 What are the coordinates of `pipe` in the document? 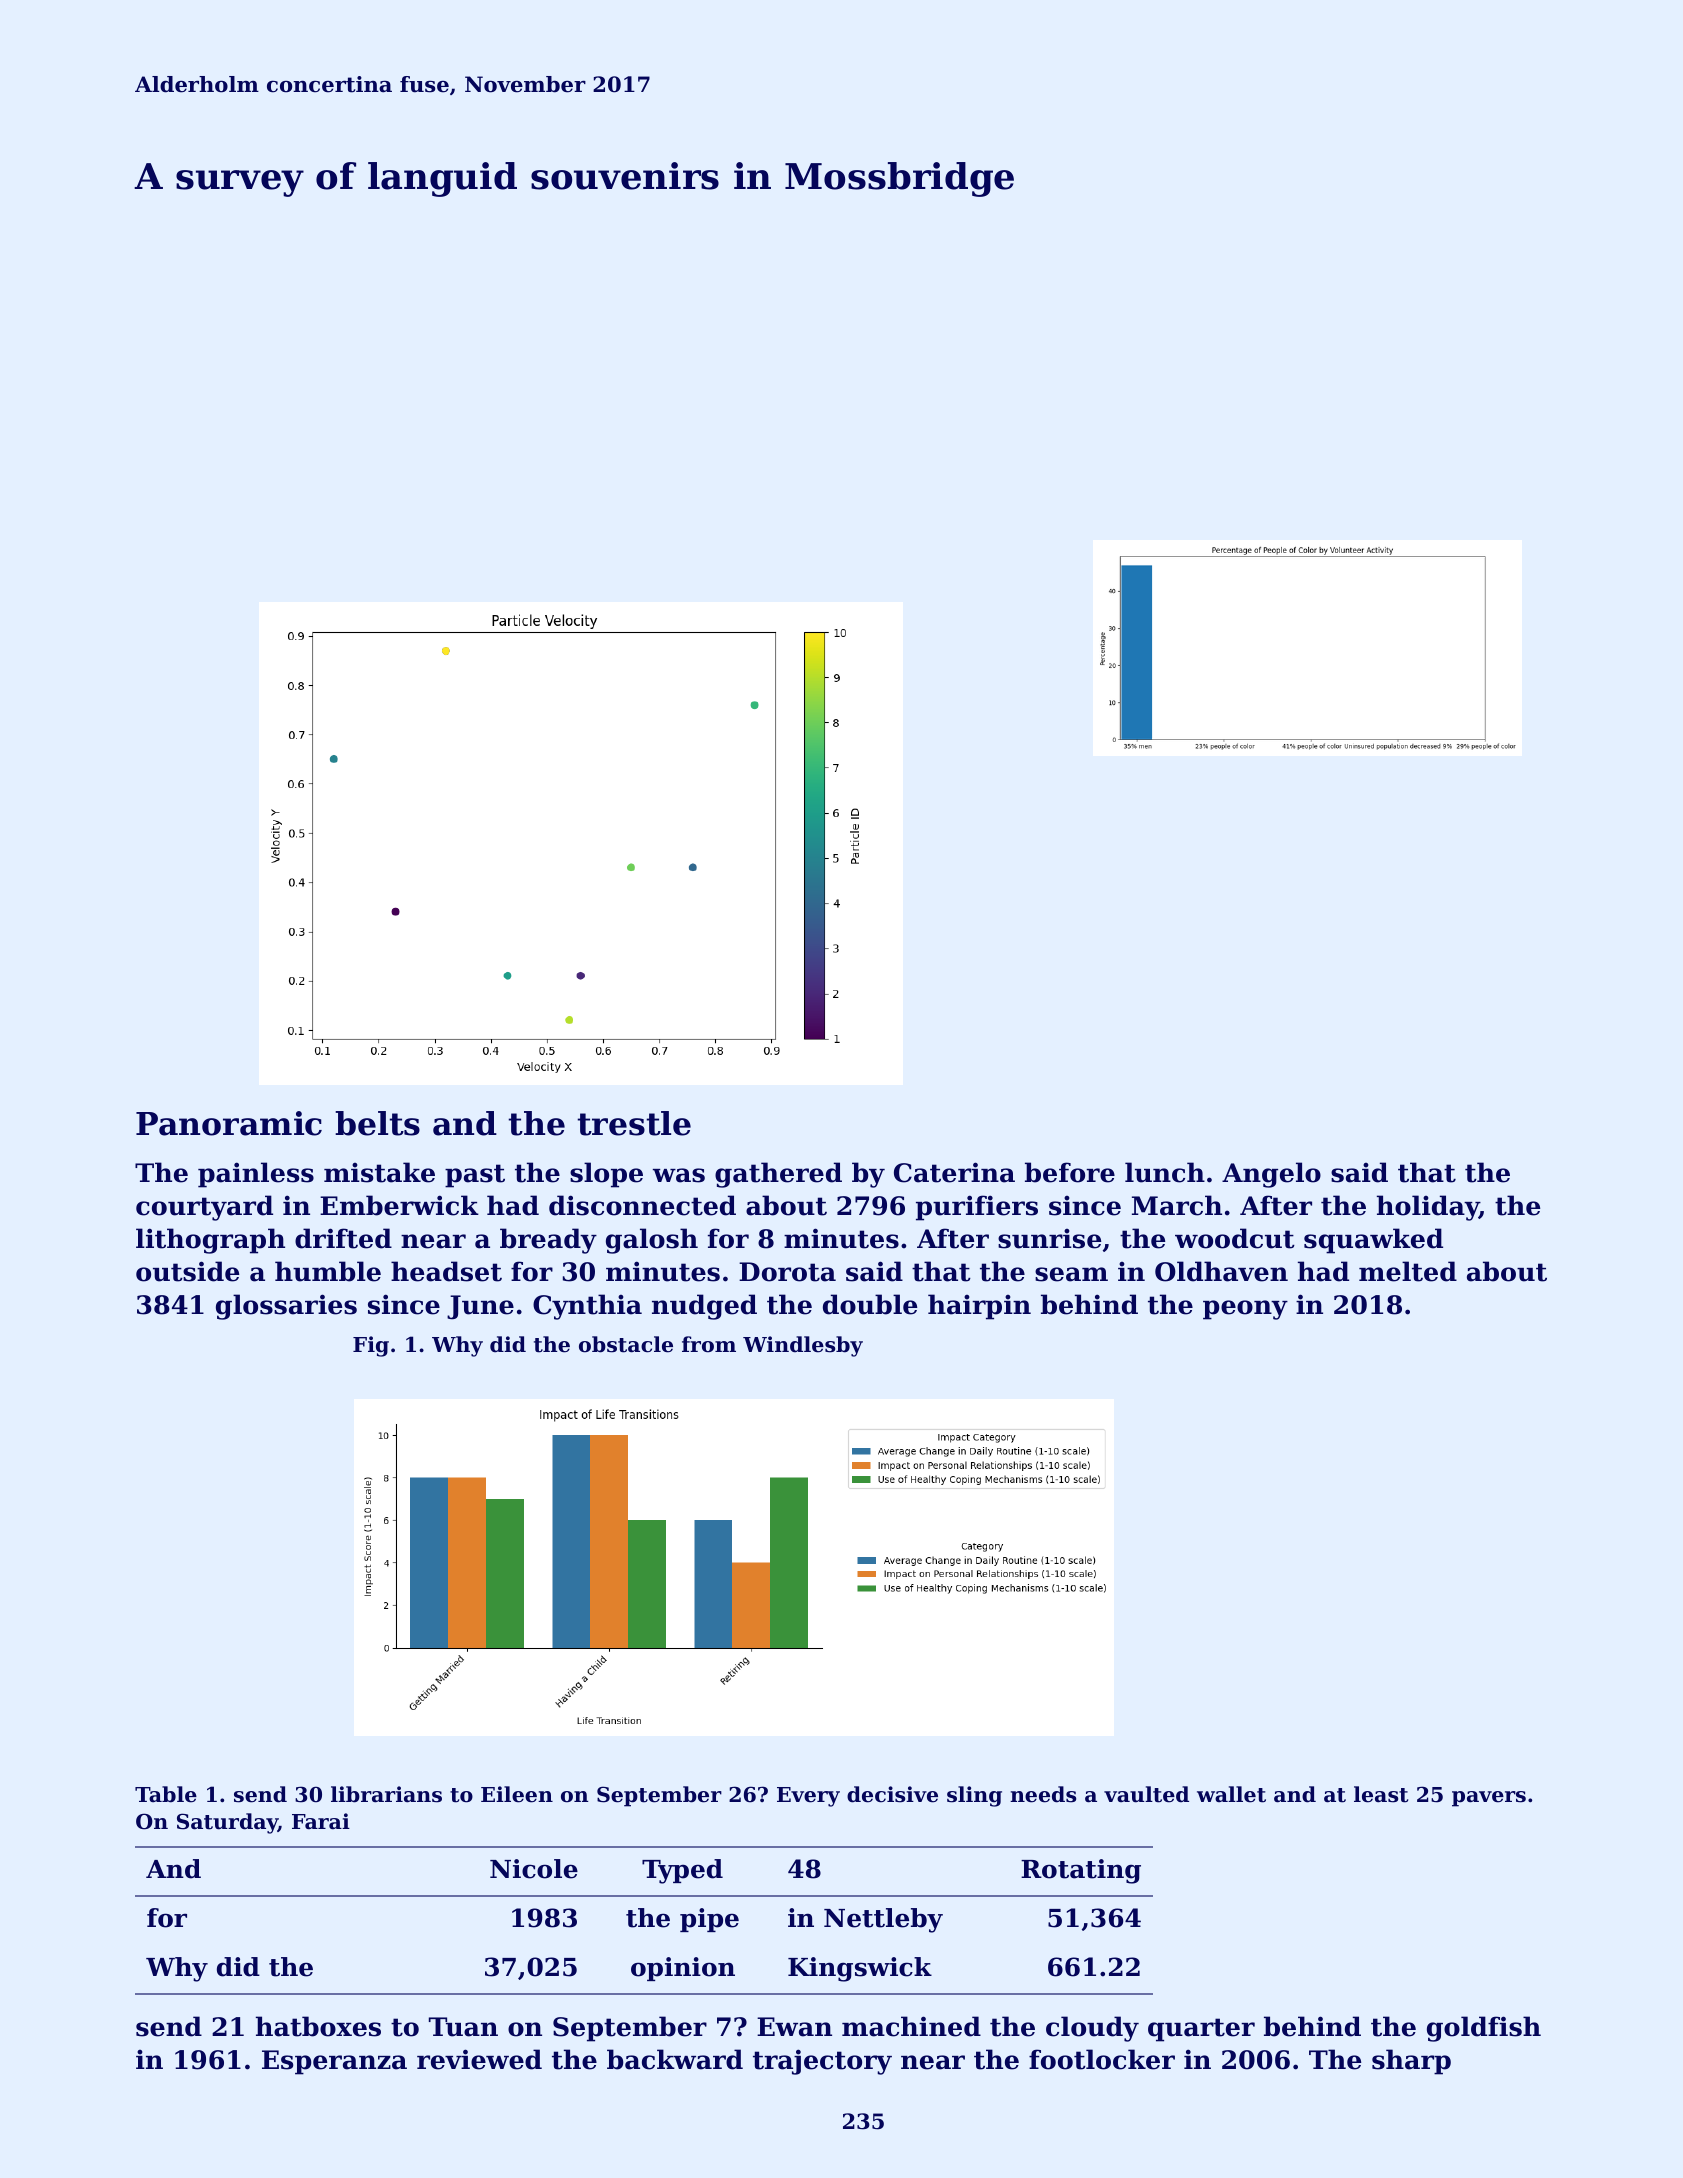 It's located at (709, 1920).
